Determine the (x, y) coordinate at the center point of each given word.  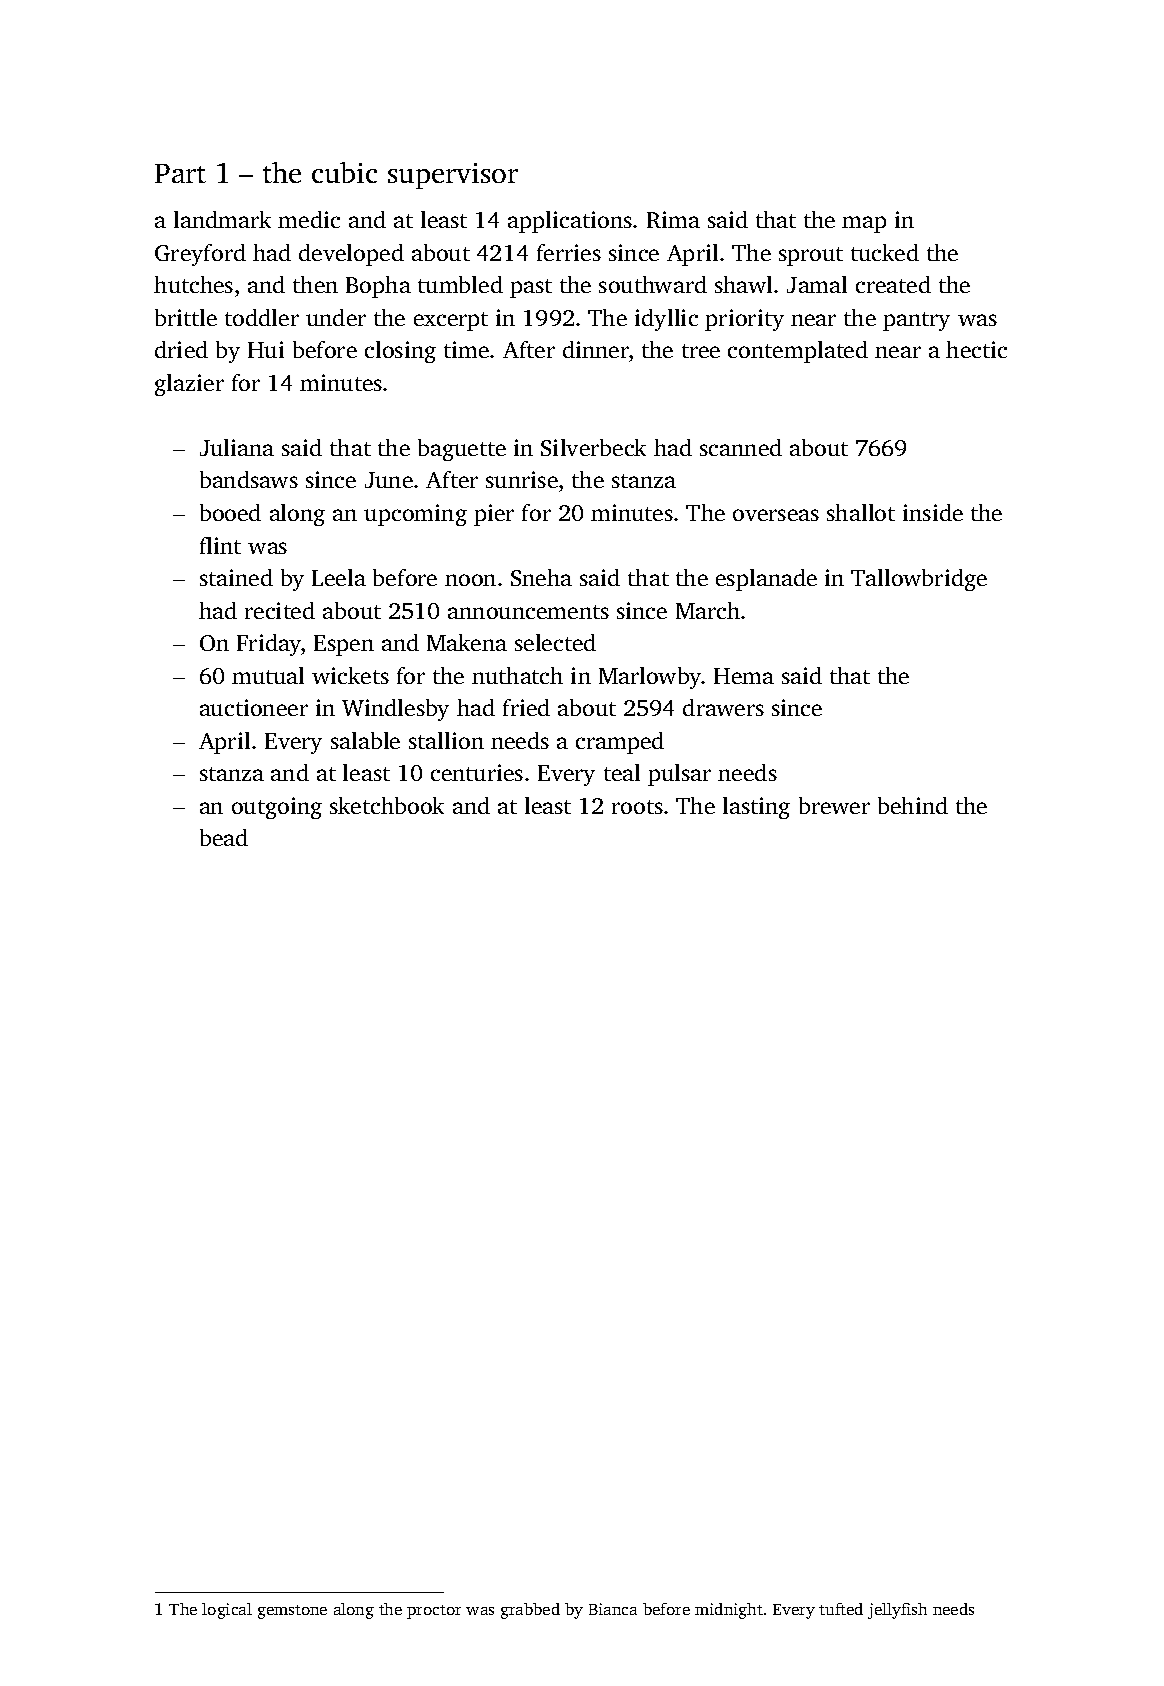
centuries (477, 772)
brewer (834, 805)
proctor (434, 1612)
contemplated (798, 352)
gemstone (292, 1612)
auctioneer (254, 707)
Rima (673, 219)
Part (180, 173)
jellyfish (897, 1611)
